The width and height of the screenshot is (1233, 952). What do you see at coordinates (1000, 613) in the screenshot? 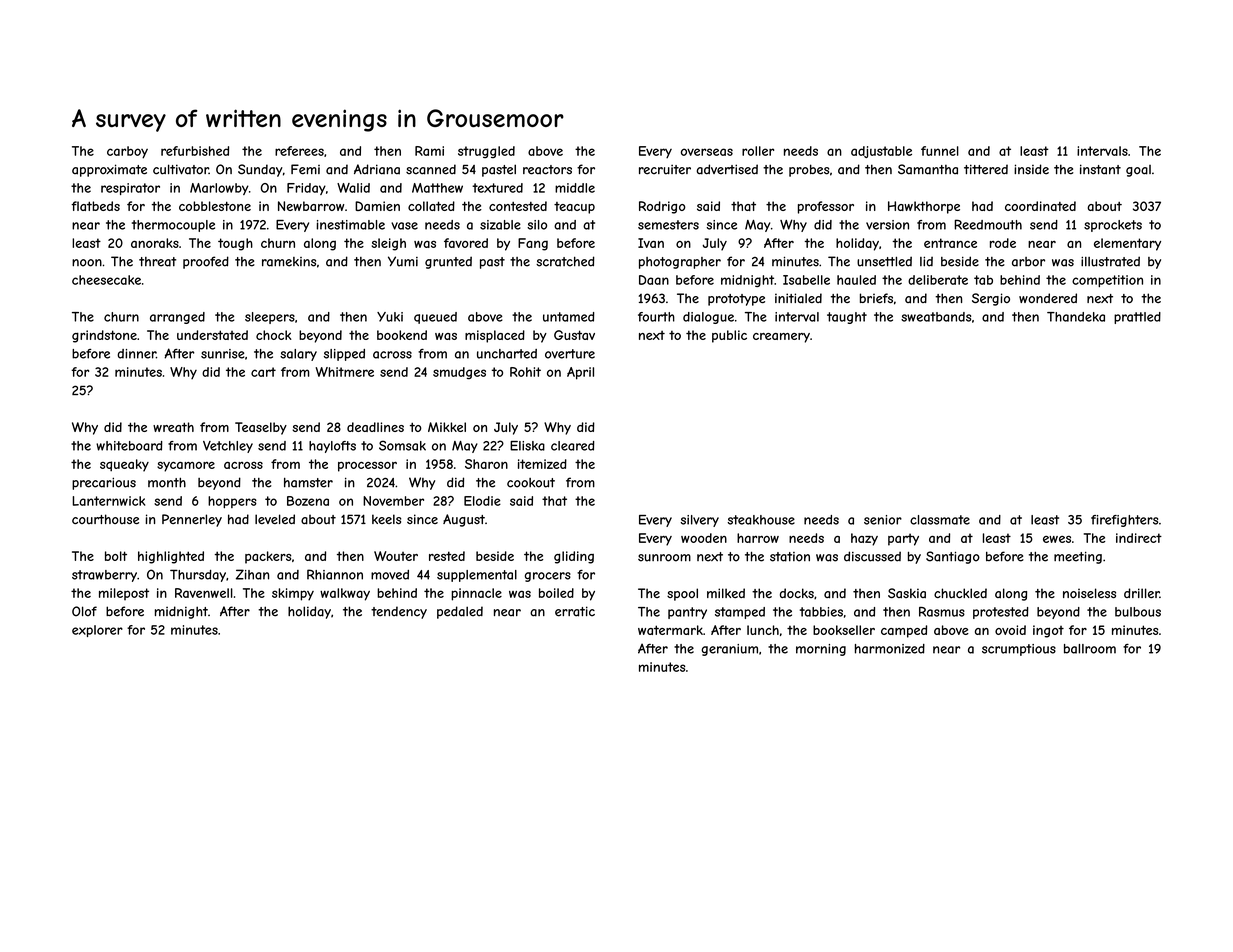
I see `protested` at bounding box center [1000, 613].
